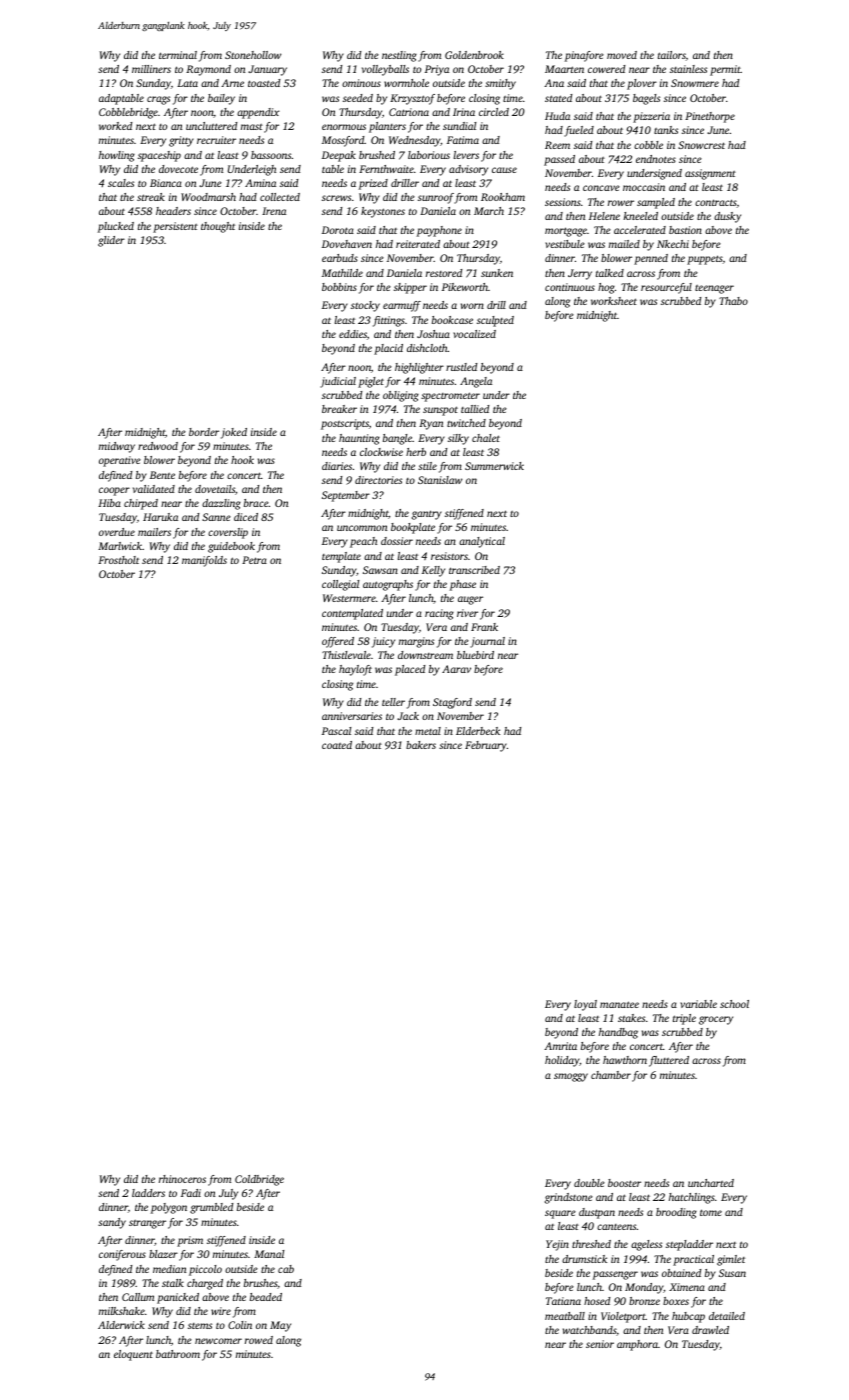 This screenshot has height=1400, width=849. What do you see at coordinates (497, 273) in the screenshot?
I see `sunken` at bounding box center [497, 273].
